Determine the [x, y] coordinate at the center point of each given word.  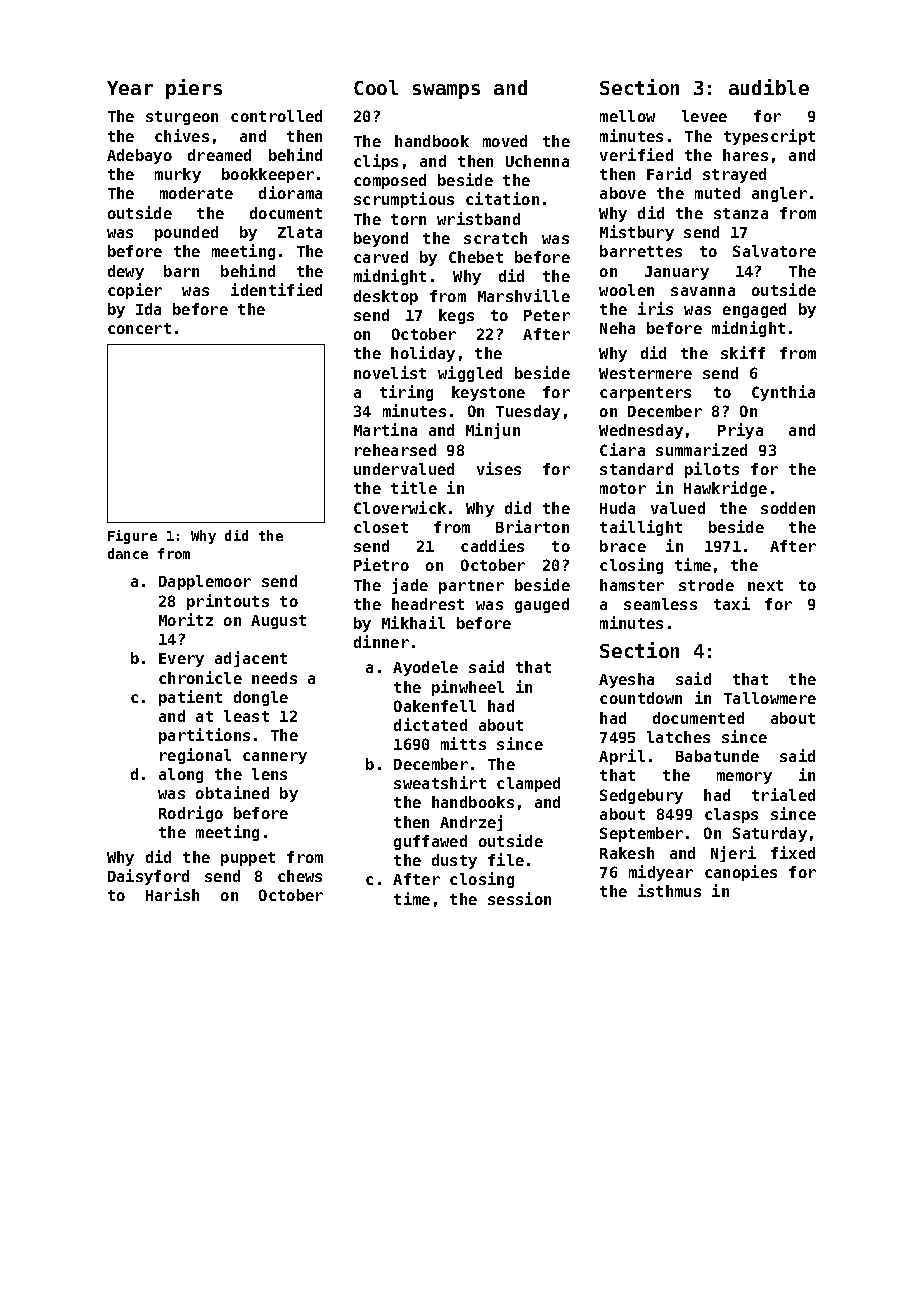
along [181, 775]
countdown [641, 698]
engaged [754, 310]
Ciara [622, 449]
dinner [381, 641]
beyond [381, 239]
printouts [228, 602]
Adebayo [139, 156]
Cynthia [783, 393]
